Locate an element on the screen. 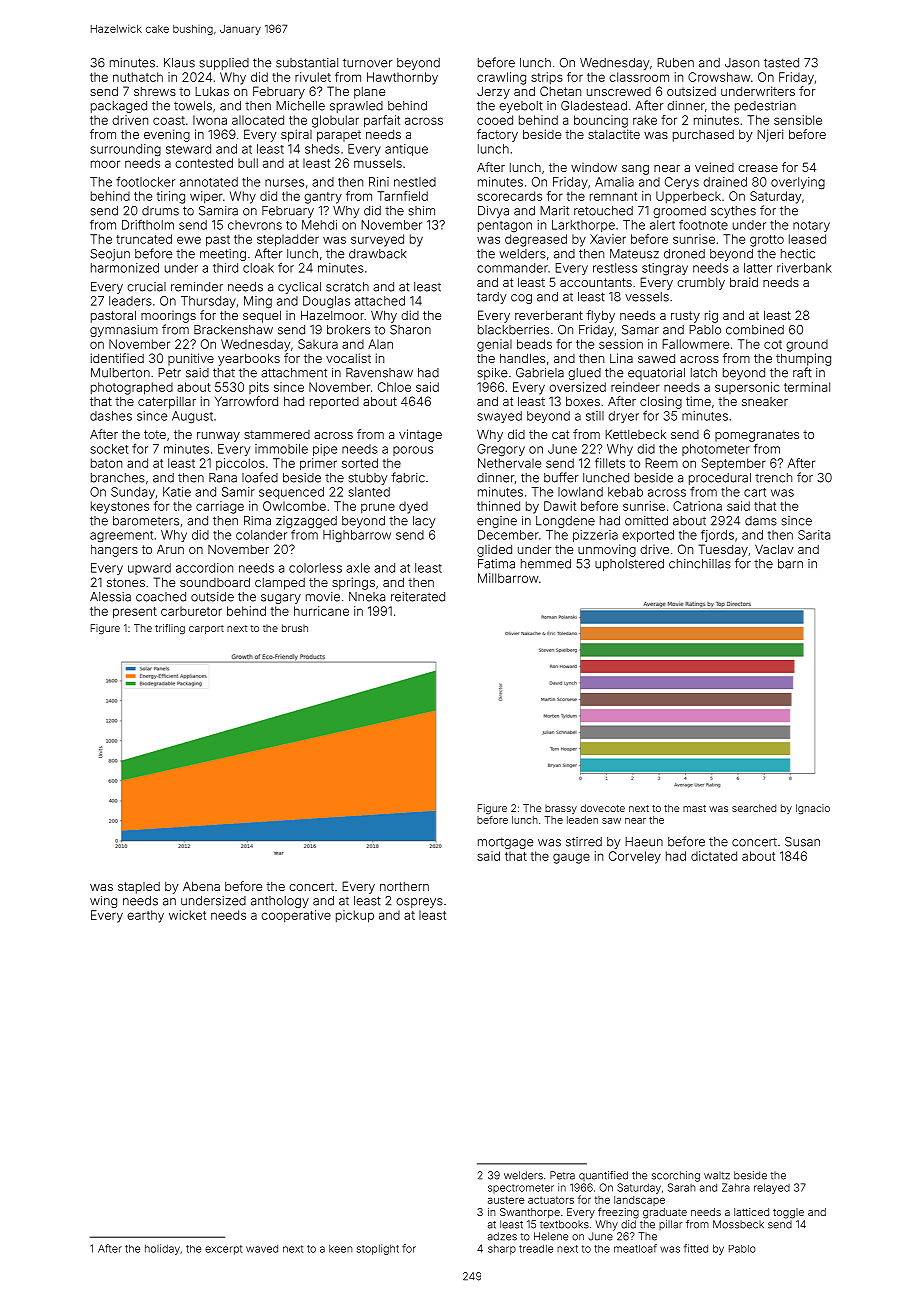 This screenshot has width=924, height=1308. genial is located at coordinates (494, 345).
